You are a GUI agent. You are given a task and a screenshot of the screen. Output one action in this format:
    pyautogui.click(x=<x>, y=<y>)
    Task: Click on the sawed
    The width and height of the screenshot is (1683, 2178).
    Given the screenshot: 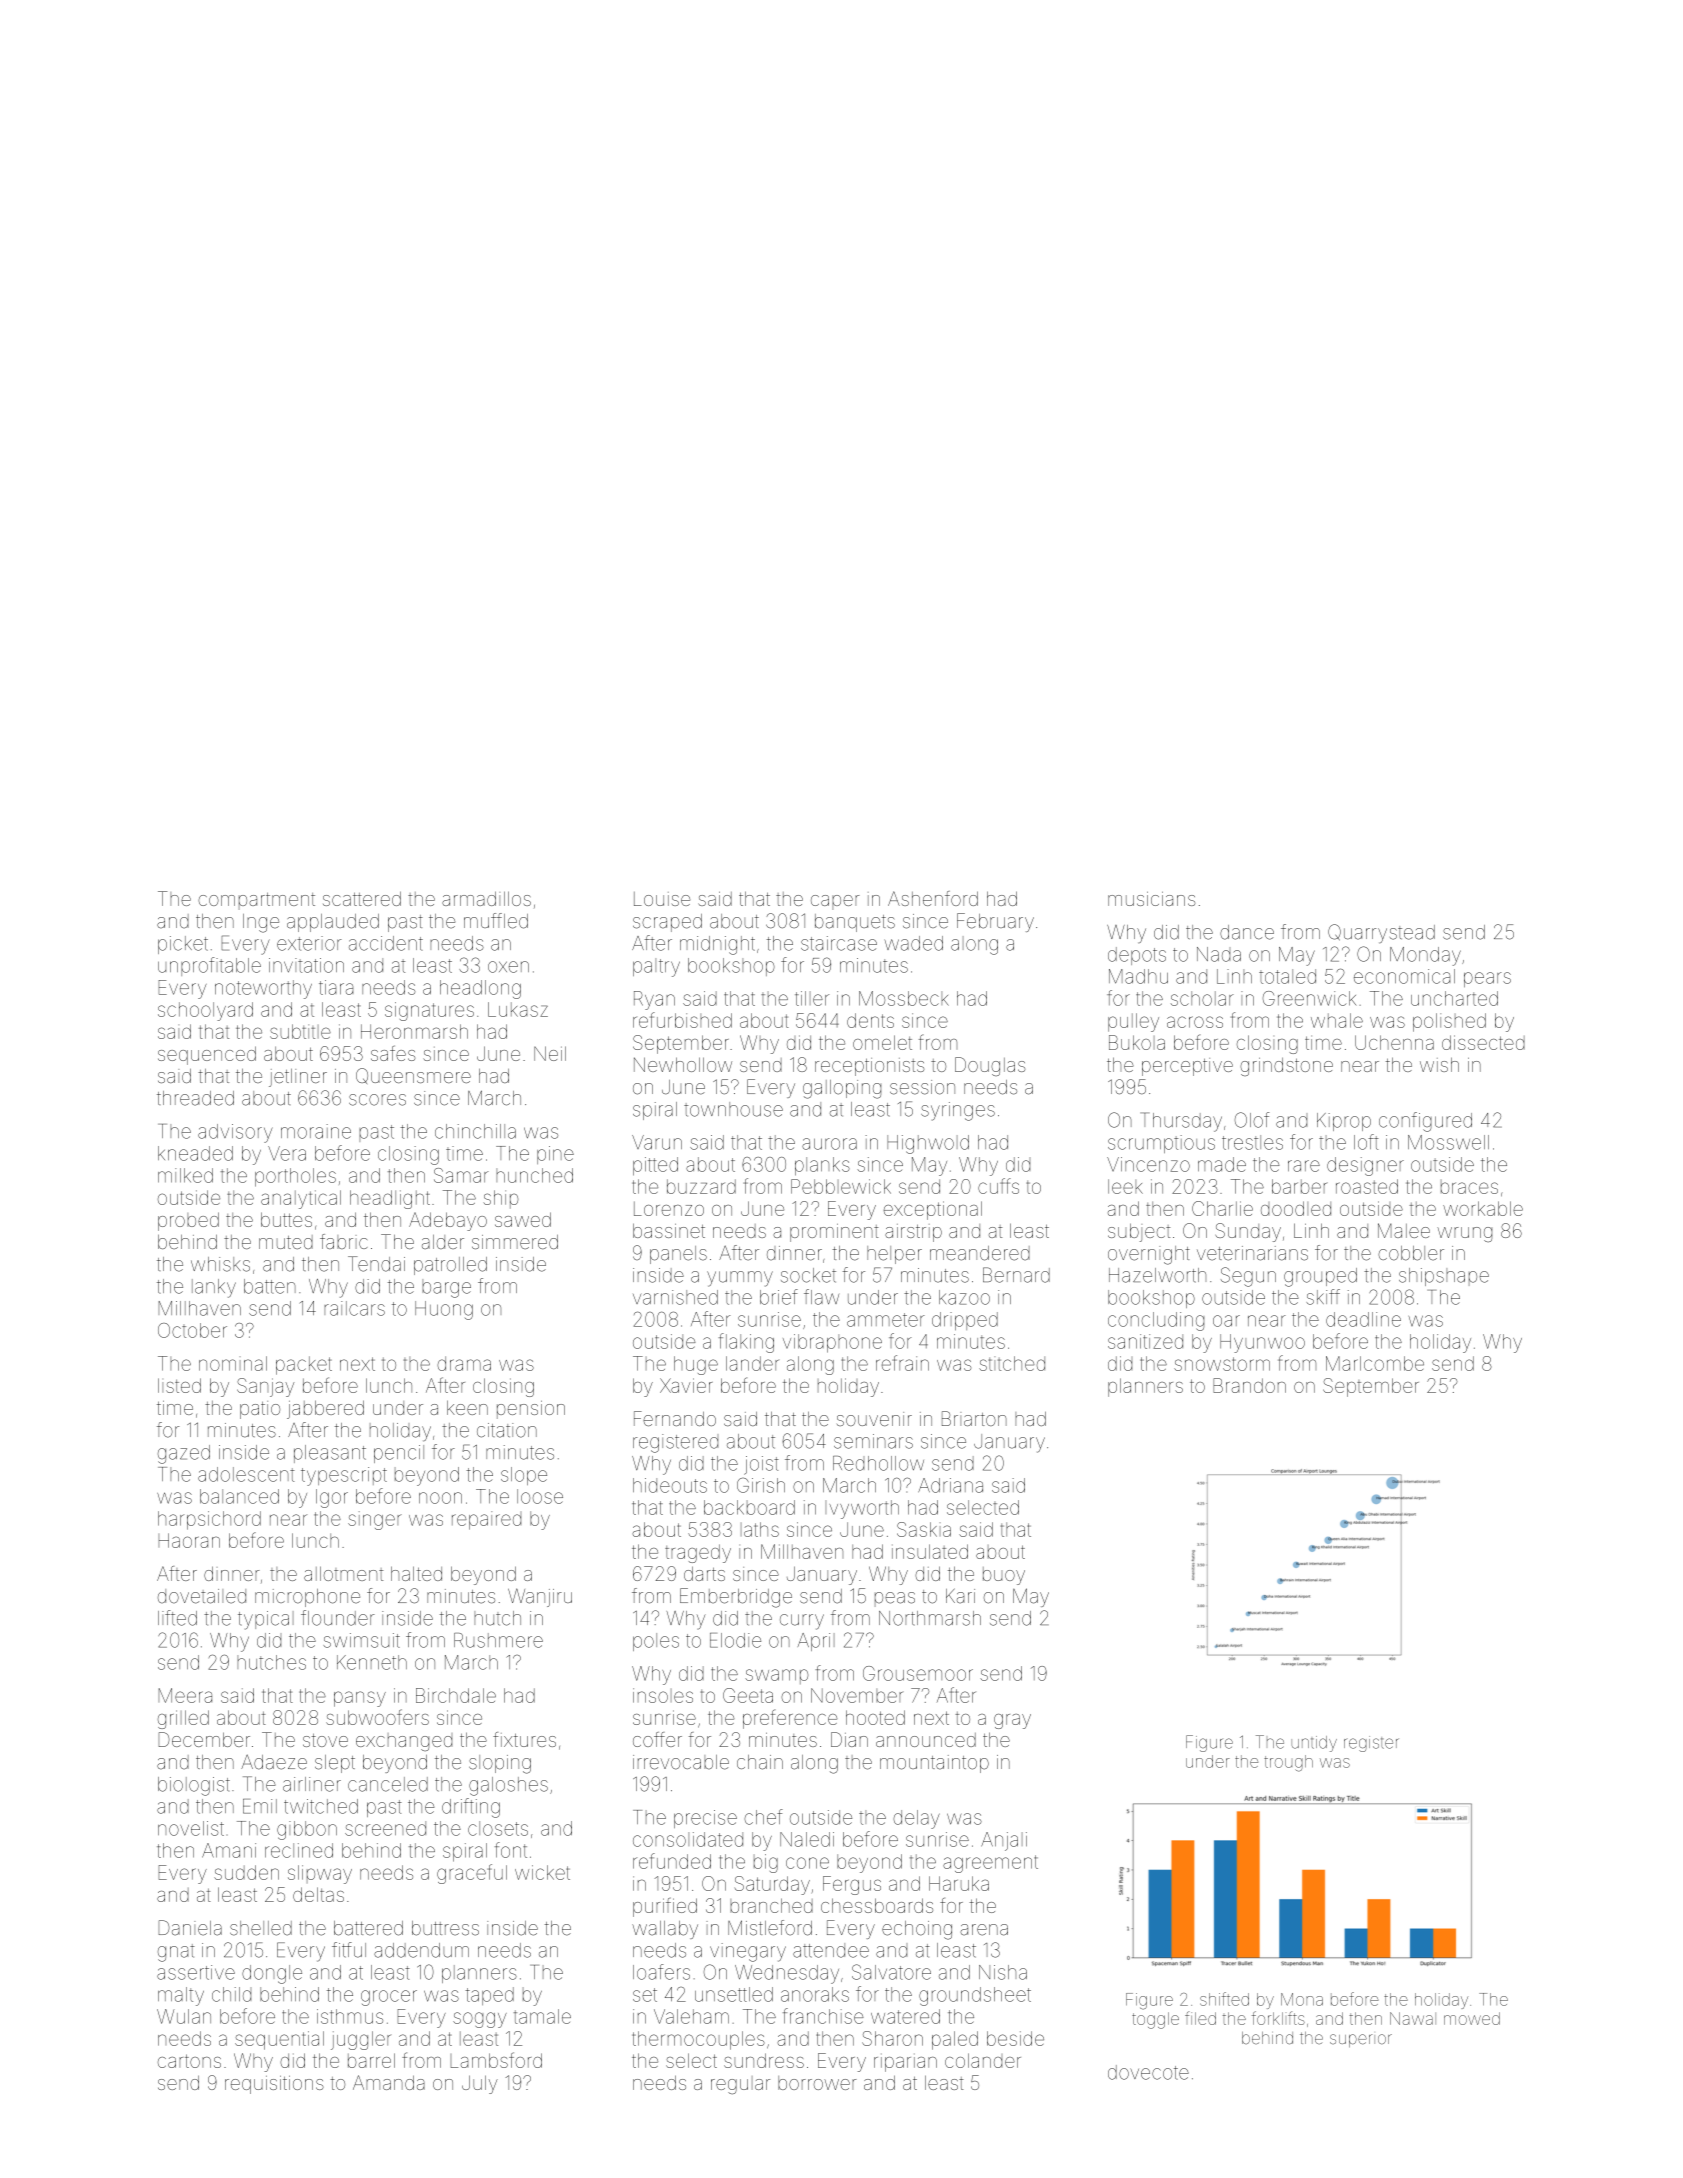 What is the action you would take?
    pyautogui.click(x=523, y=1219)
